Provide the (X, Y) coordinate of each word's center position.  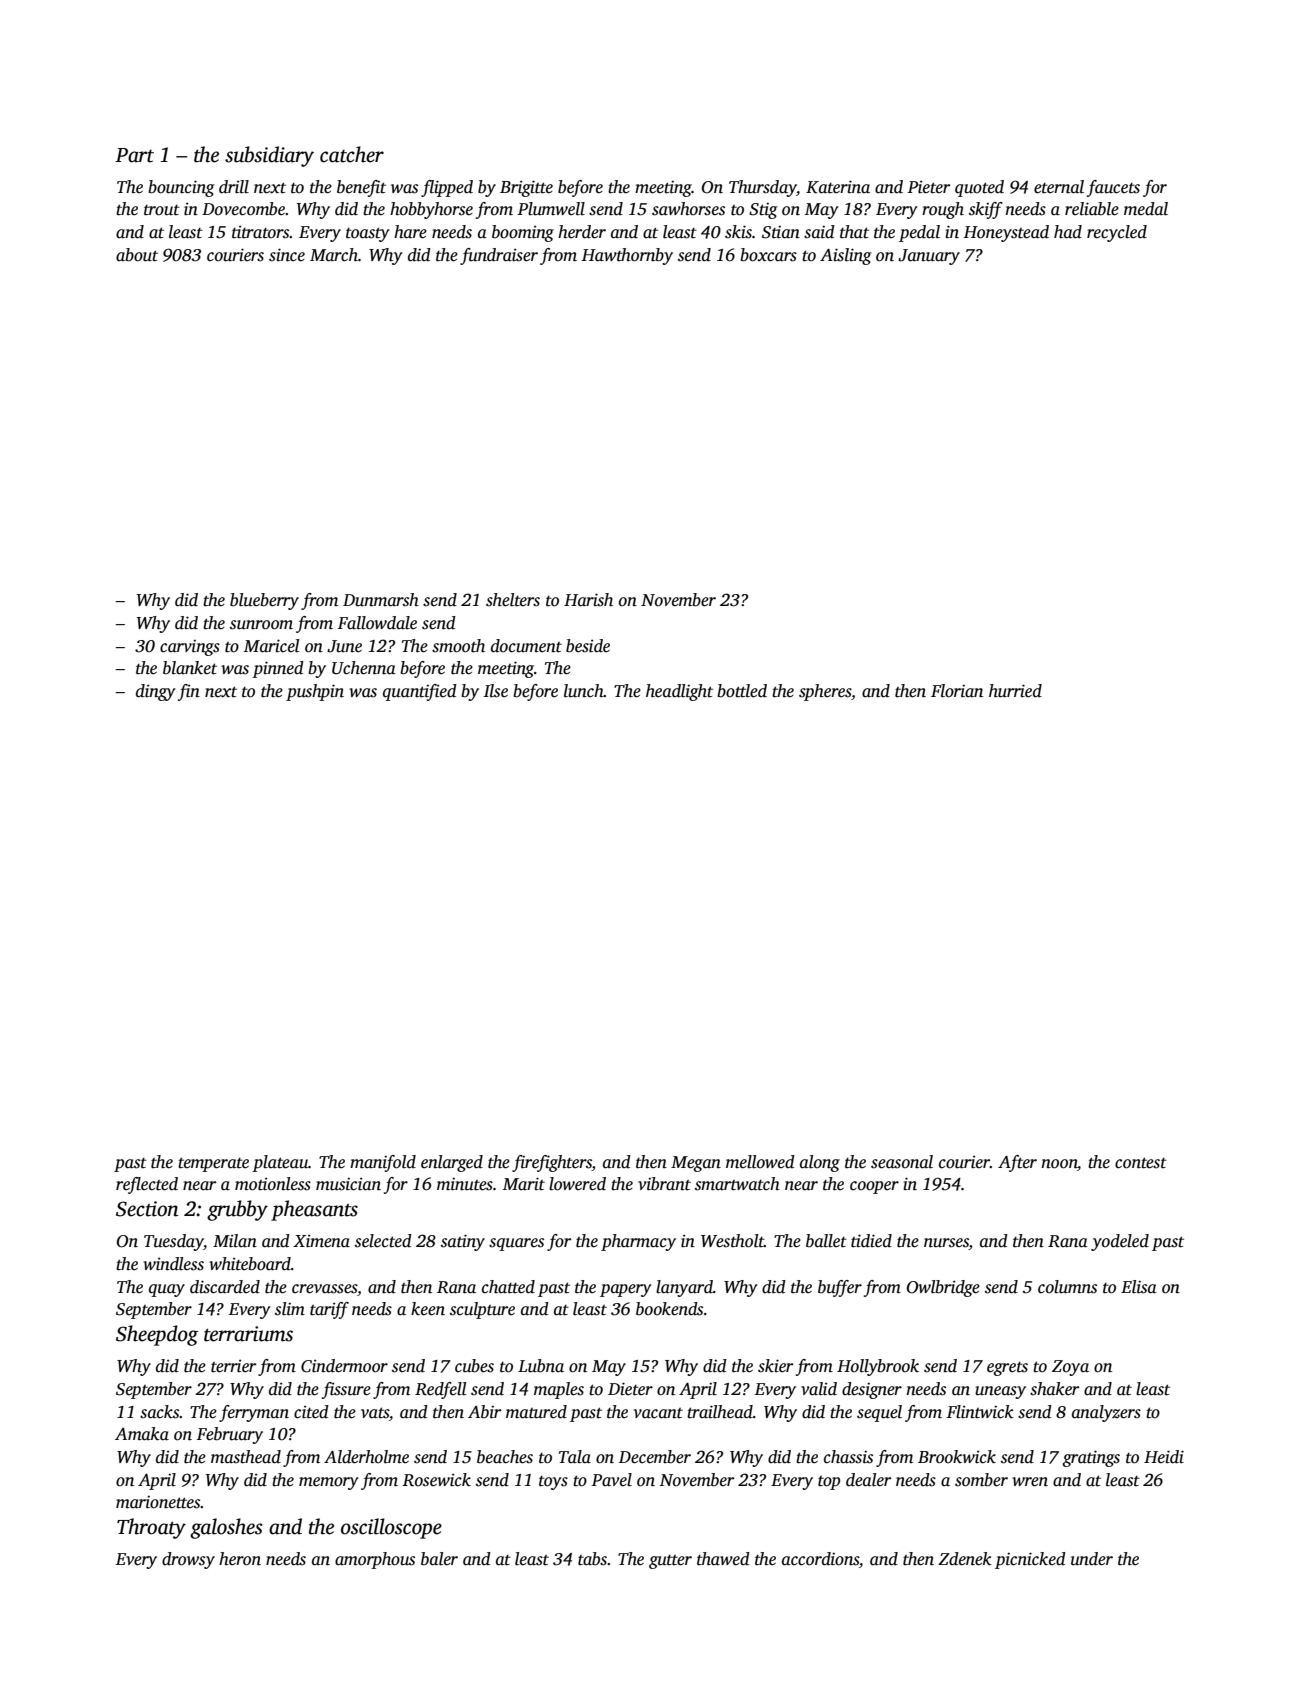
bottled (742, 691)
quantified (420, 692)
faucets (1113, 188)
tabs (592, 1559)
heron (240, 1559)
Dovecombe (244, 209)
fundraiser (499, 256)
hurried (1015, 691)
